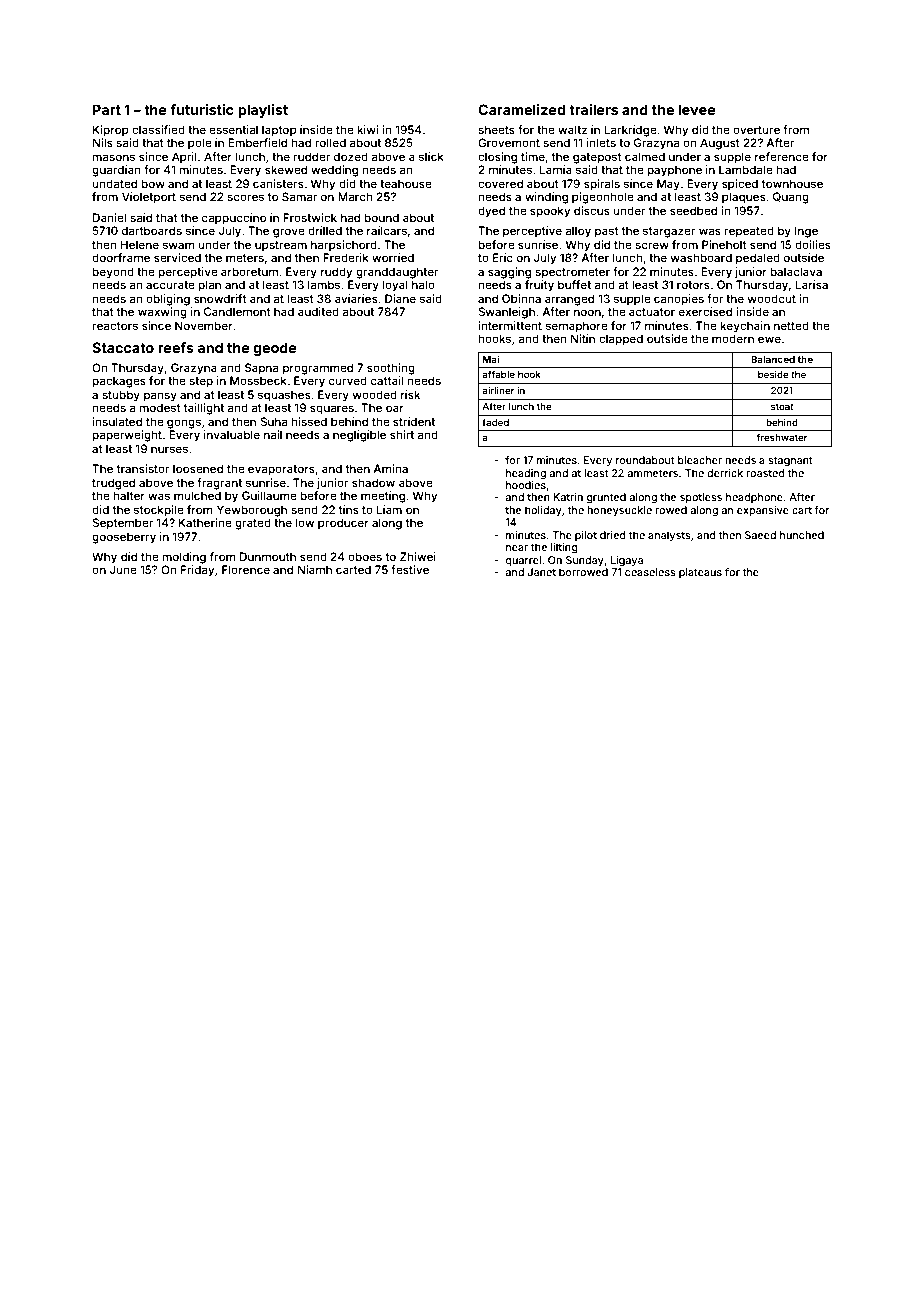  What do you see at coordinates (791, 198) in the screenshot?
I see `Quang` at bounding box center [791, 198].
